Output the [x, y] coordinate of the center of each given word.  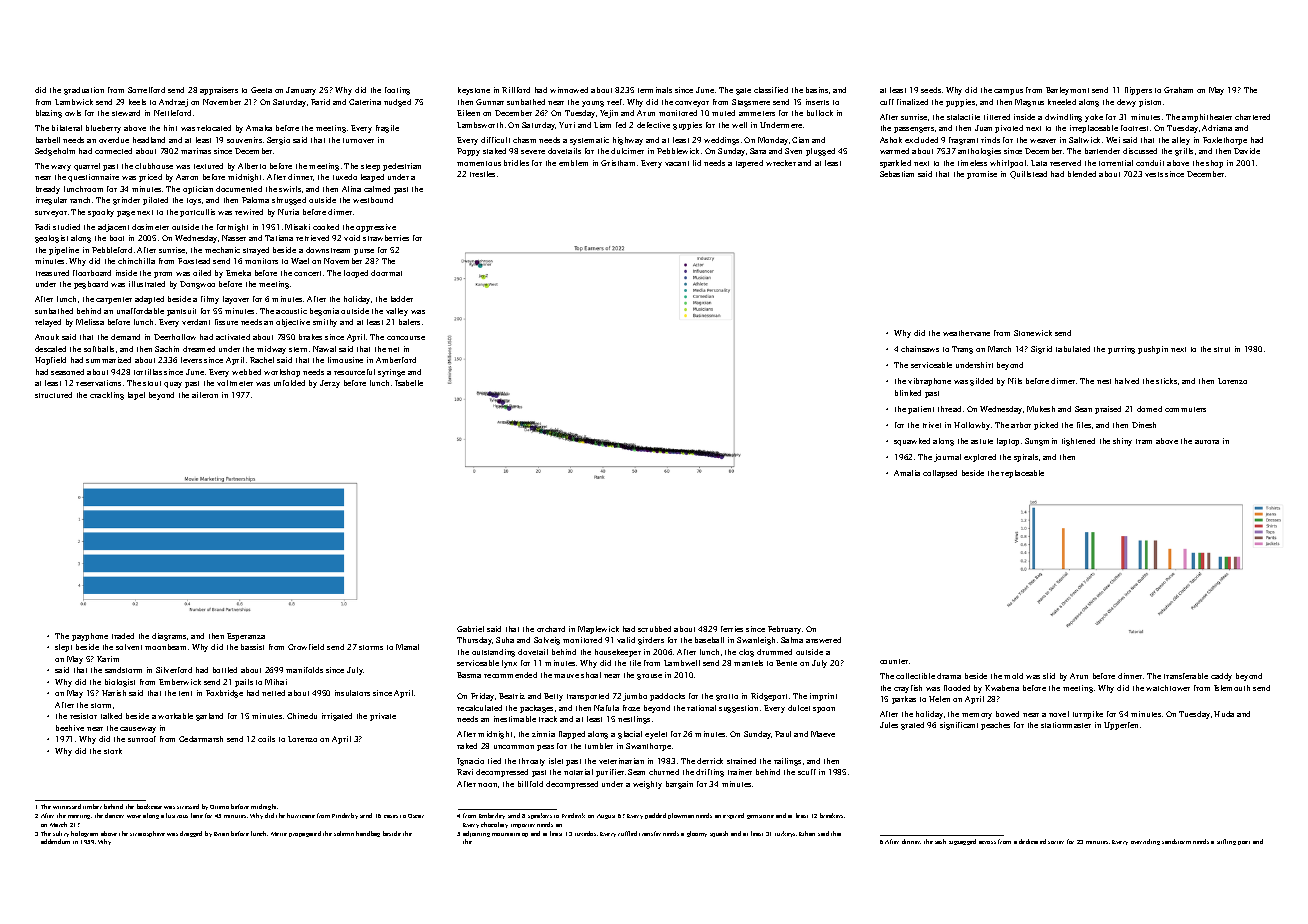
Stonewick [1033, 333]
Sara [758, 151]
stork [113, 751]
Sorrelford [146, 90]
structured [53, 395]
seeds [931, 90]
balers [409, 322]
